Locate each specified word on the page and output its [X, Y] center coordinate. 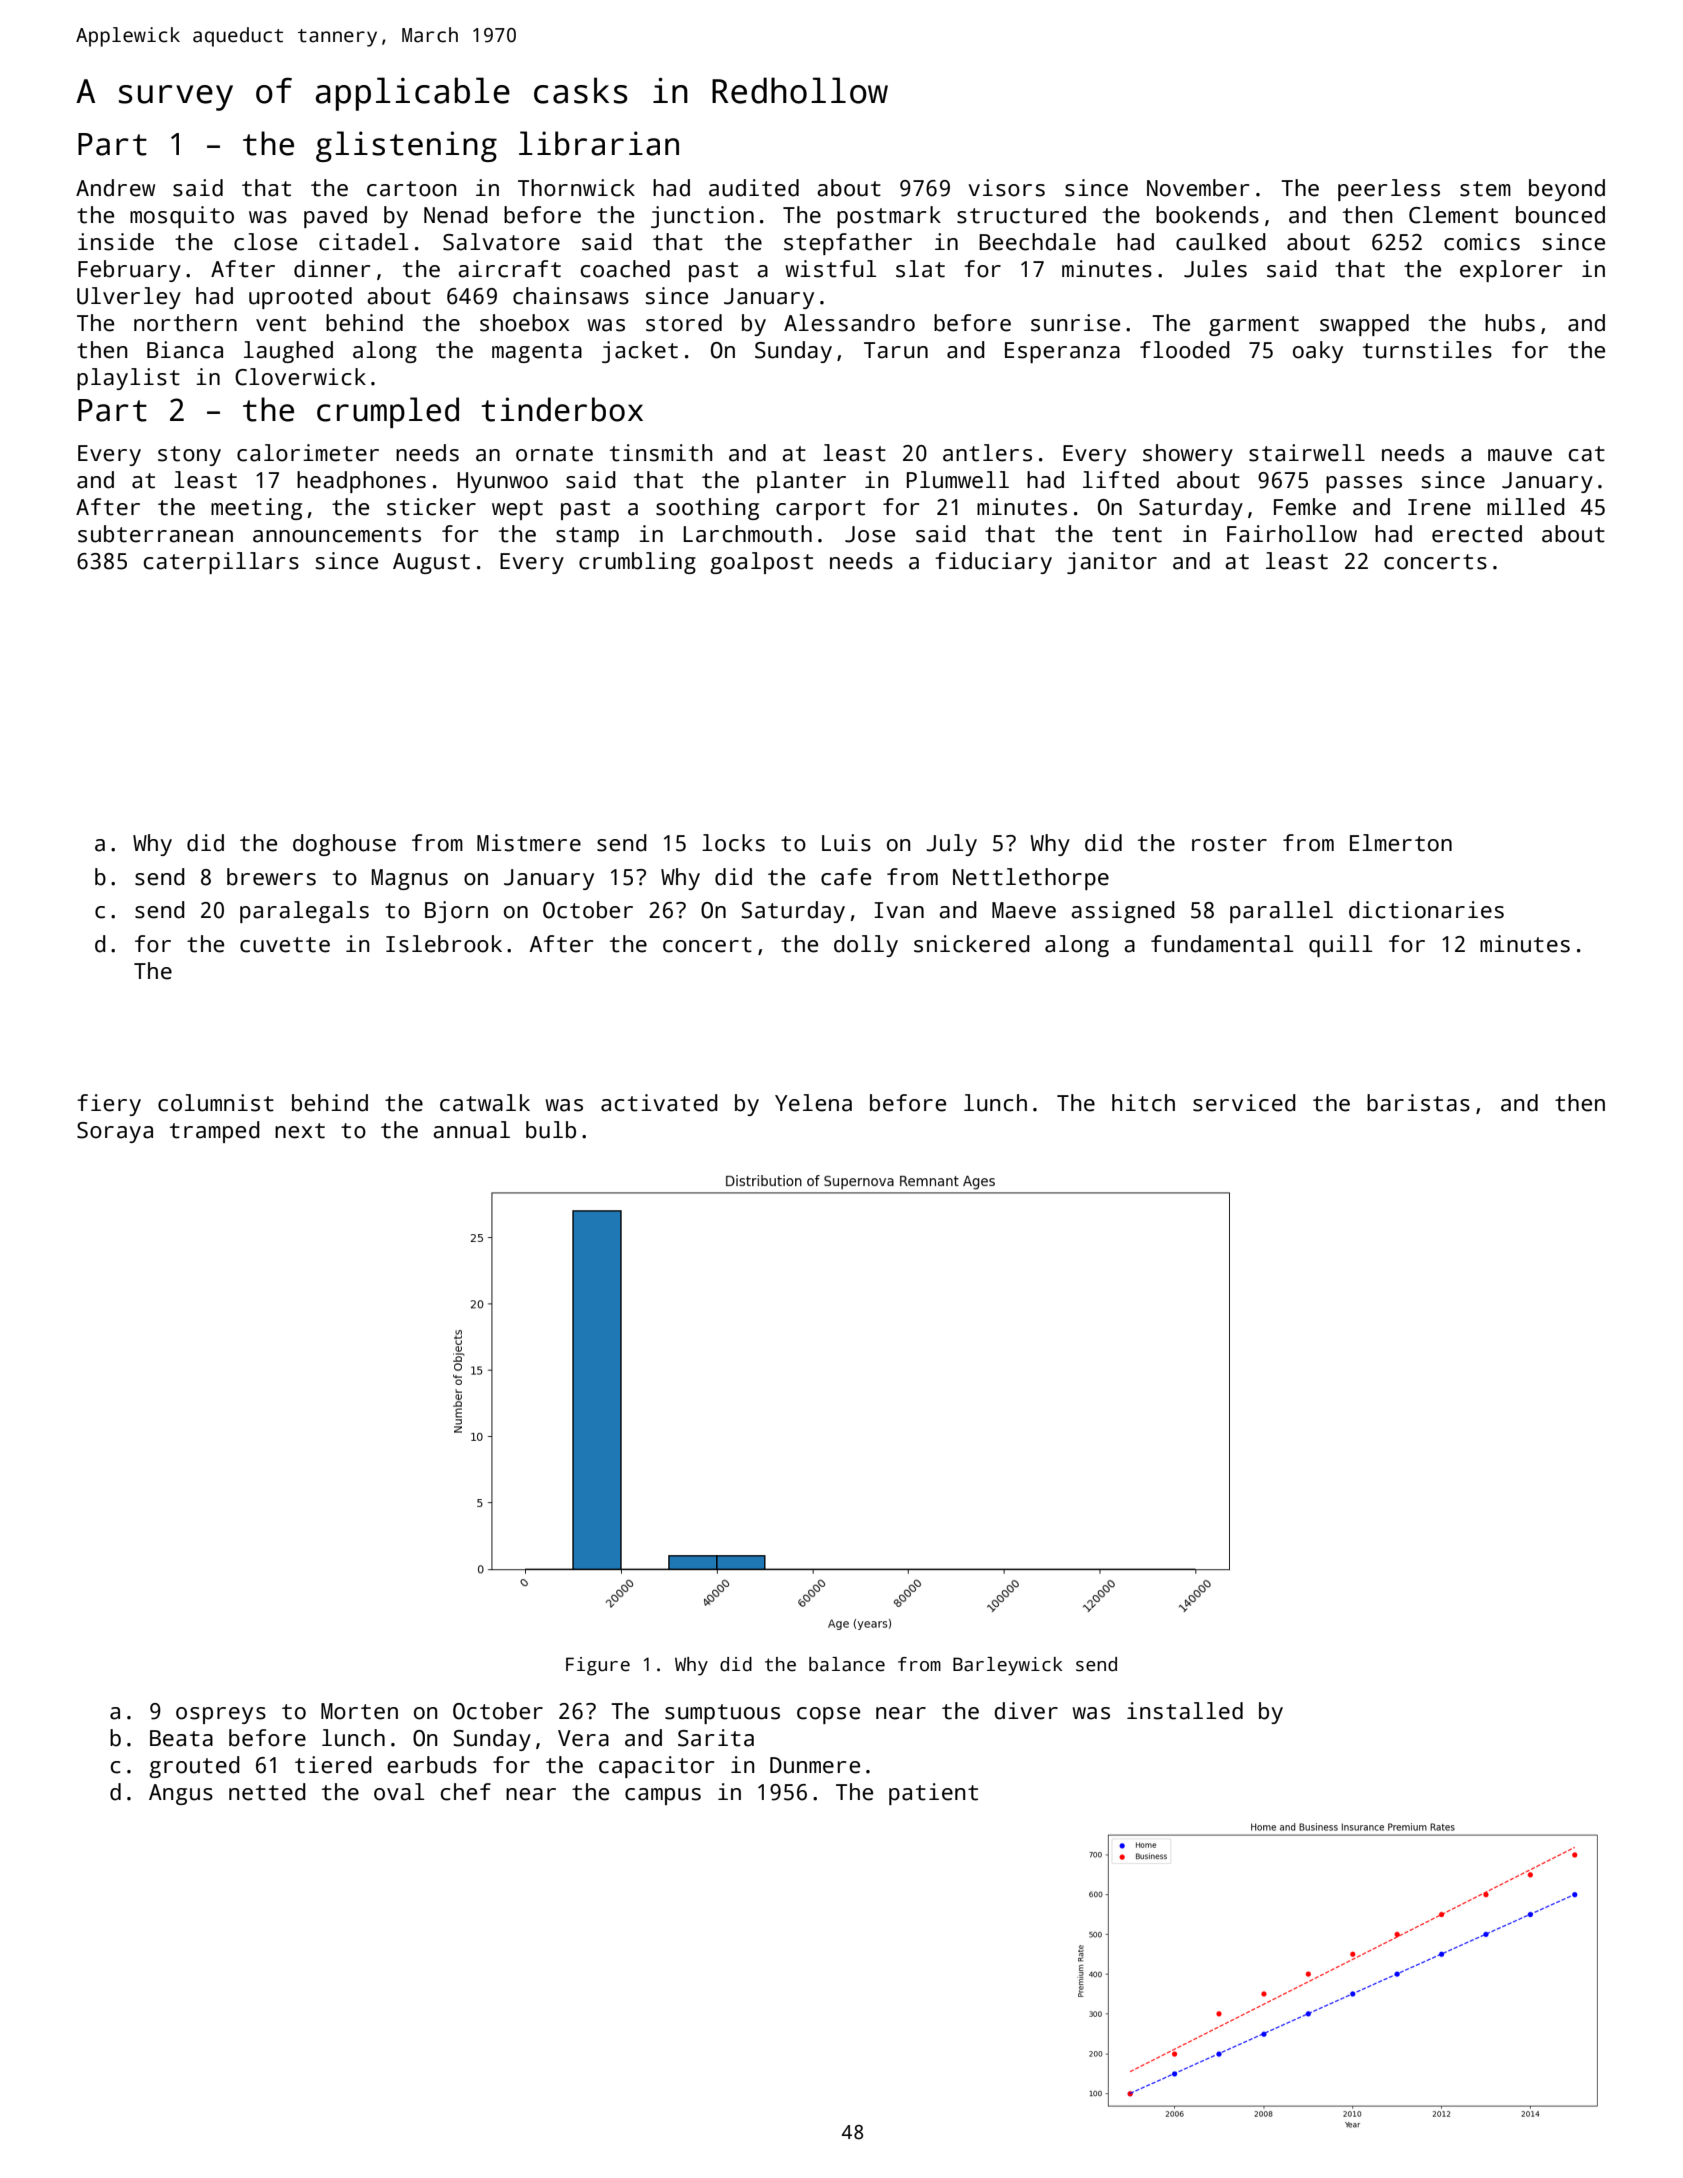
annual [471, 1130]
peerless [1389, 190]
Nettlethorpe [1031, 879]
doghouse [344, 845]
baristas [1418, 1103]
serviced [1244, 1103]
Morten [359, 1711]
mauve [1520, 455]
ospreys [221, 1715]
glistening [406, 146]
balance [847, 1664]
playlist [128, 379]
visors [1006, 188]
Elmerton [1401, 843]
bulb [551, 1130]
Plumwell [958, 480]
